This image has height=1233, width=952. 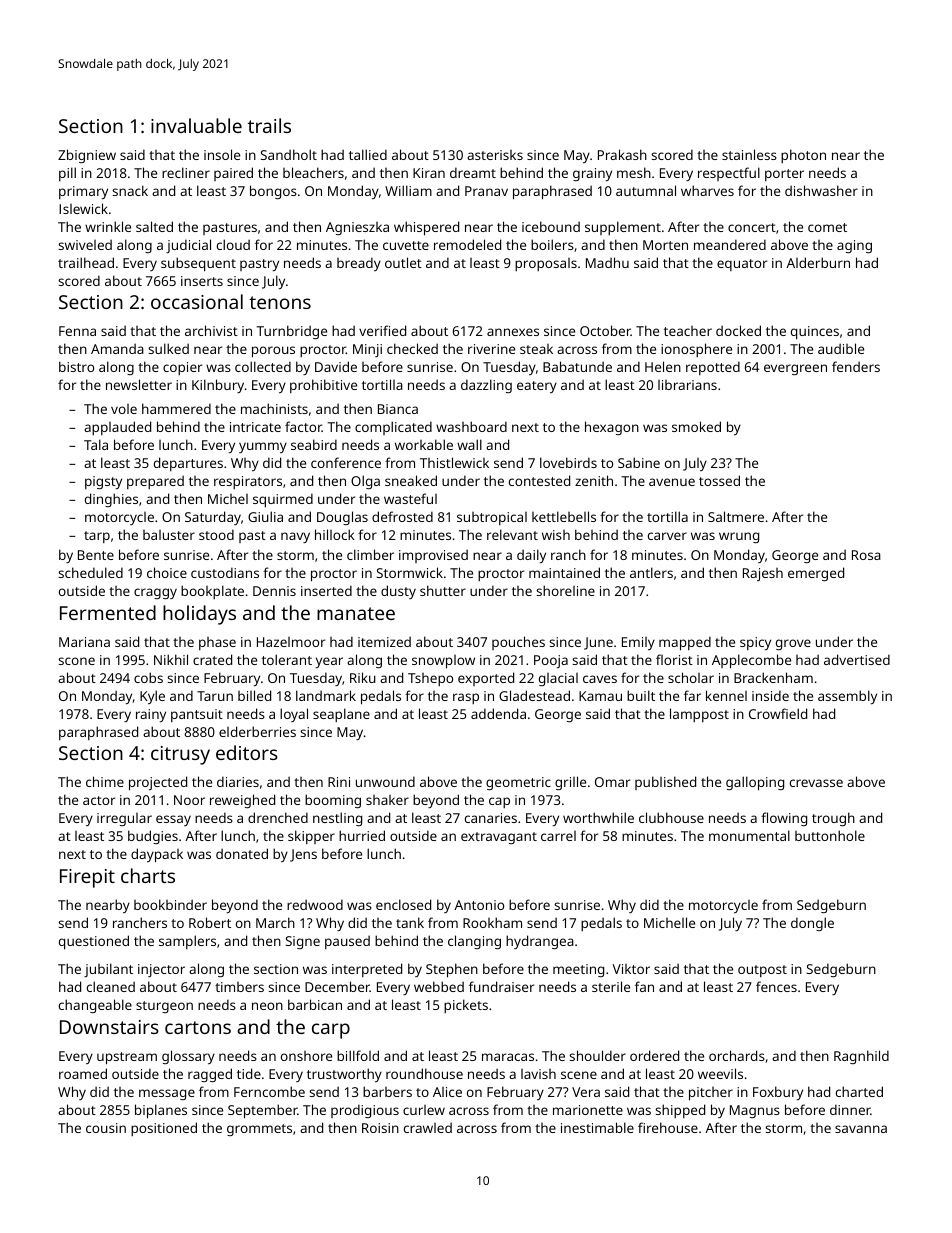 What do you see at coordinates (495, 155) in the image?
I see `asterisks` at bounding box center [495, 155].
